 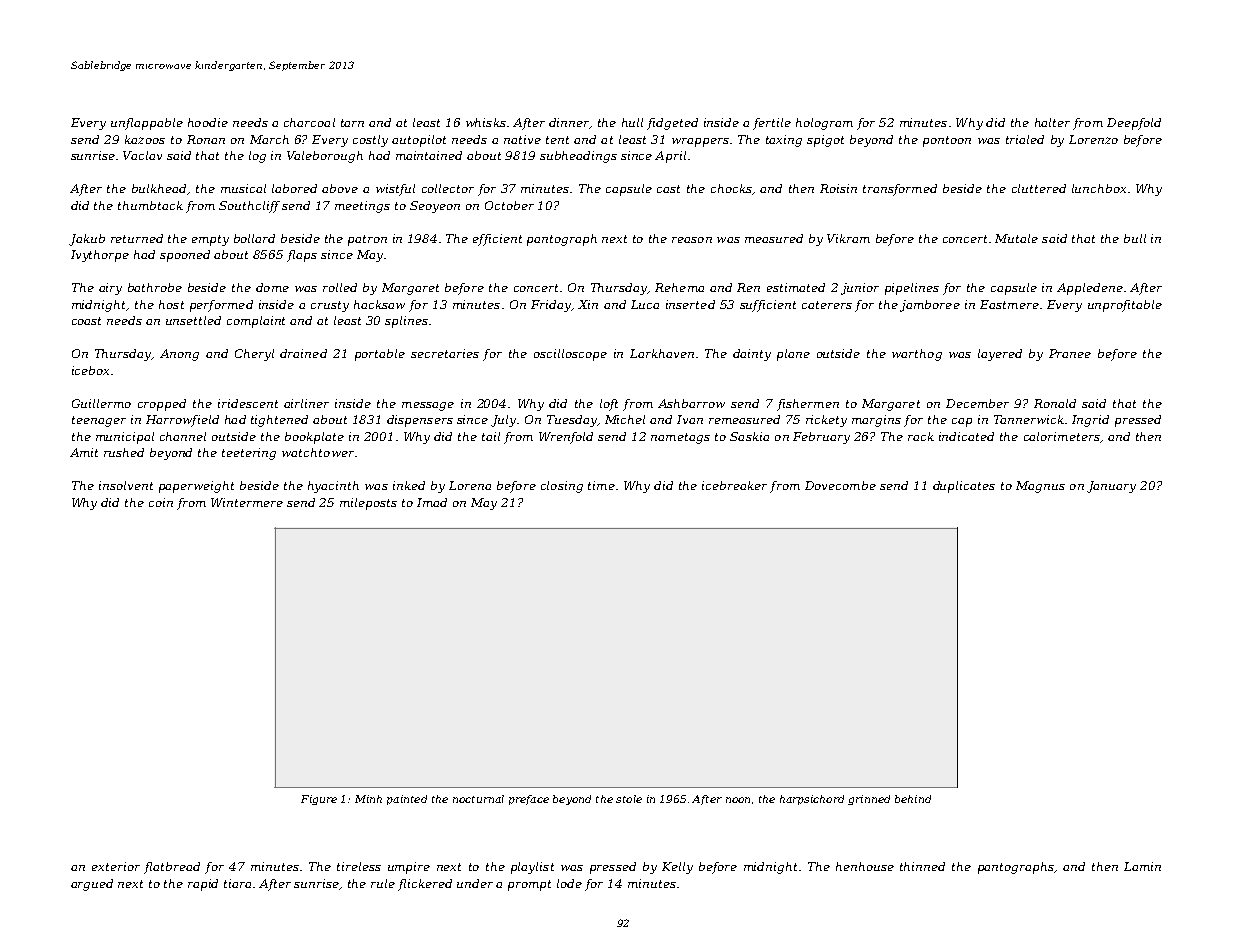 I want to click on icebreaker, so click(x=734, y=485).
